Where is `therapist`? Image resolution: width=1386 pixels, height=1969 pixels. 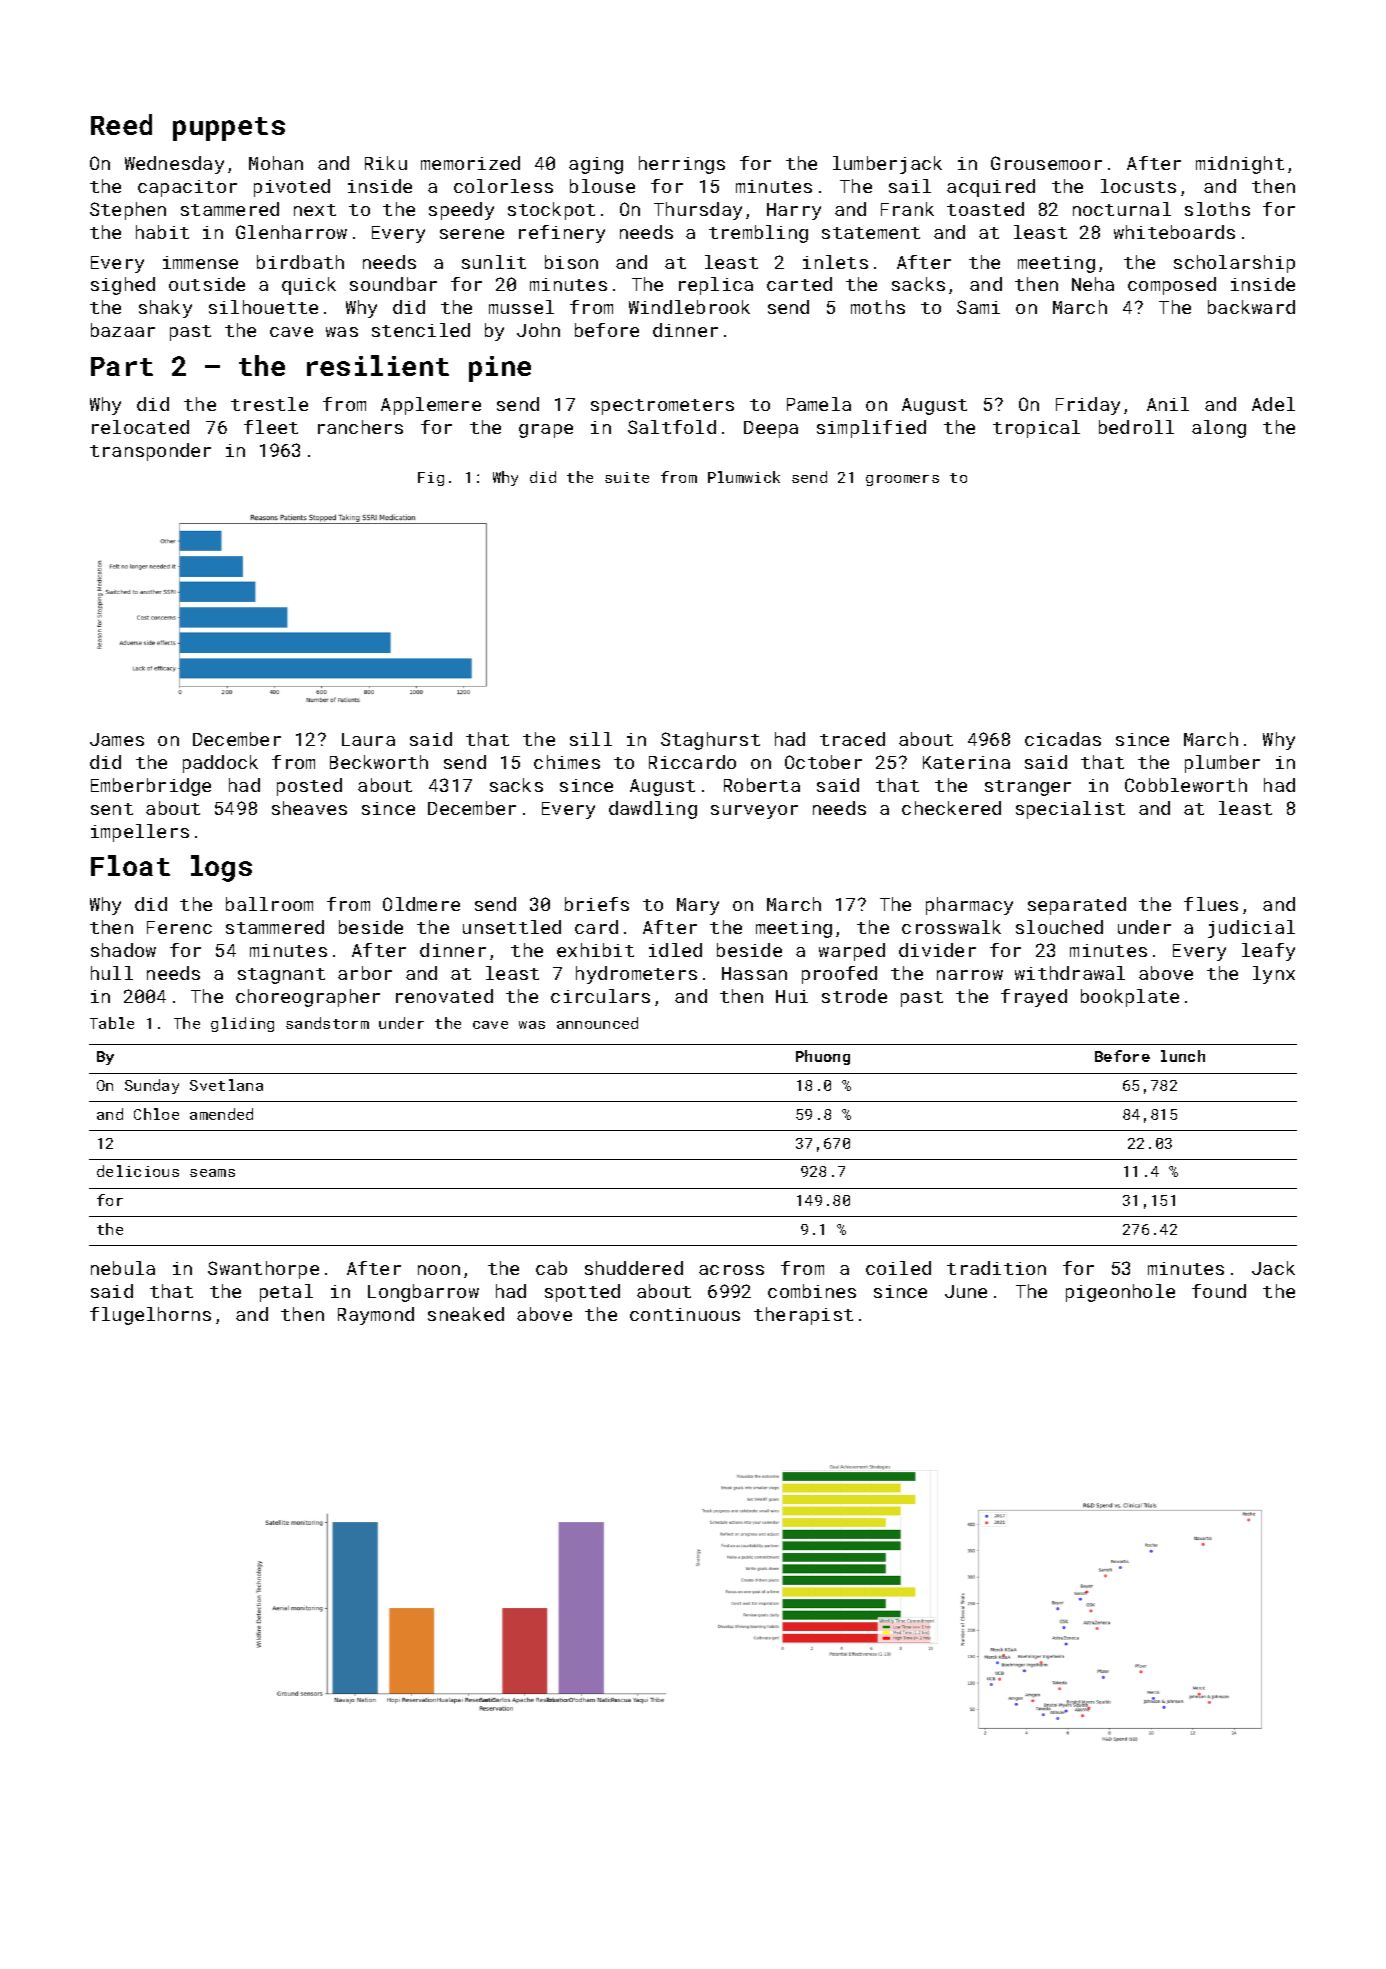
therapist is located at coordinates (803, 1316).
